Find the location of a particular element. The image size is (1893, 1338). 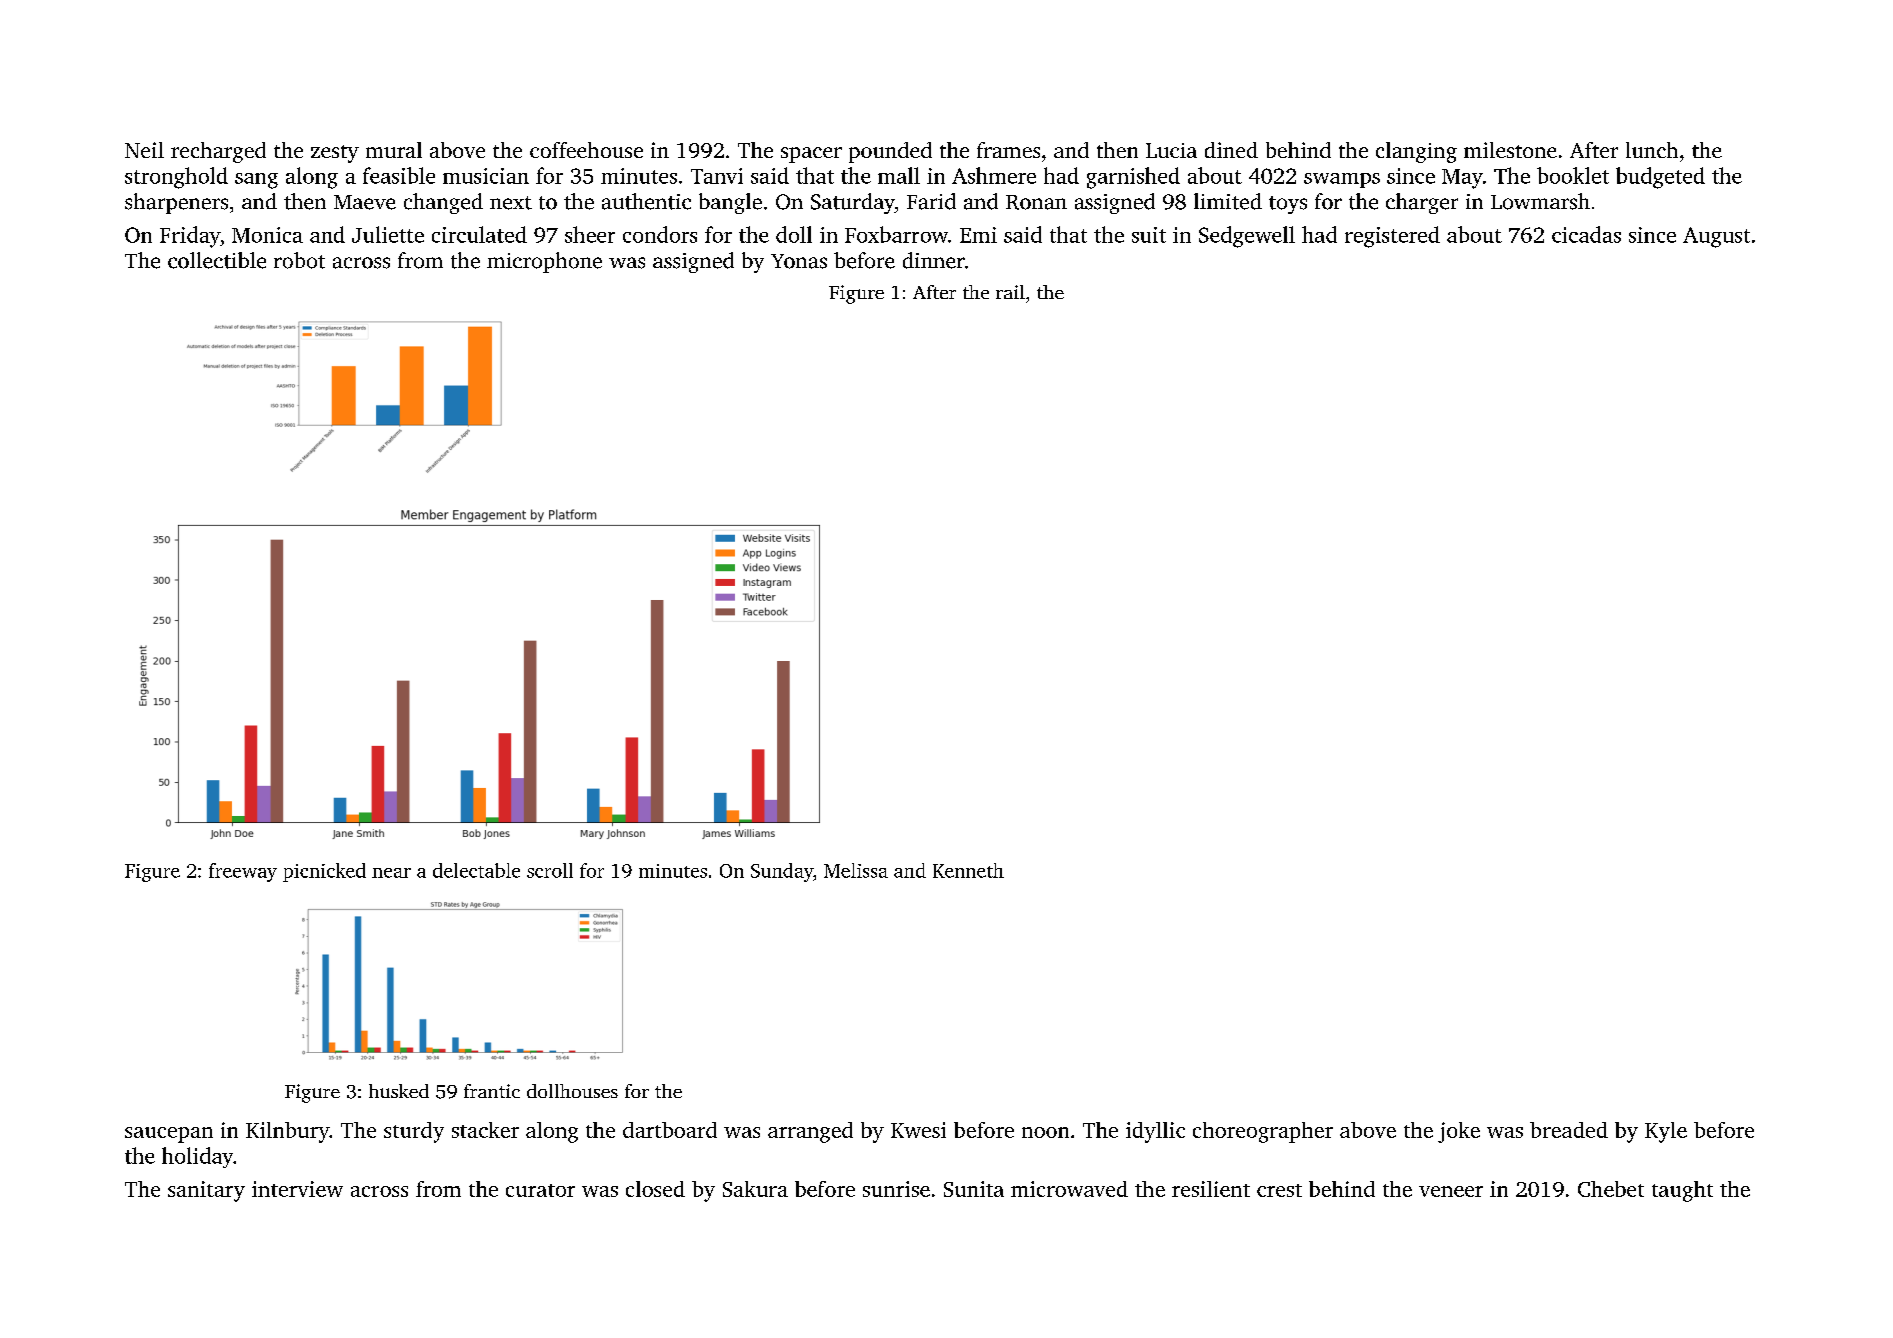

husked is located at coordinates (399, 1091).
